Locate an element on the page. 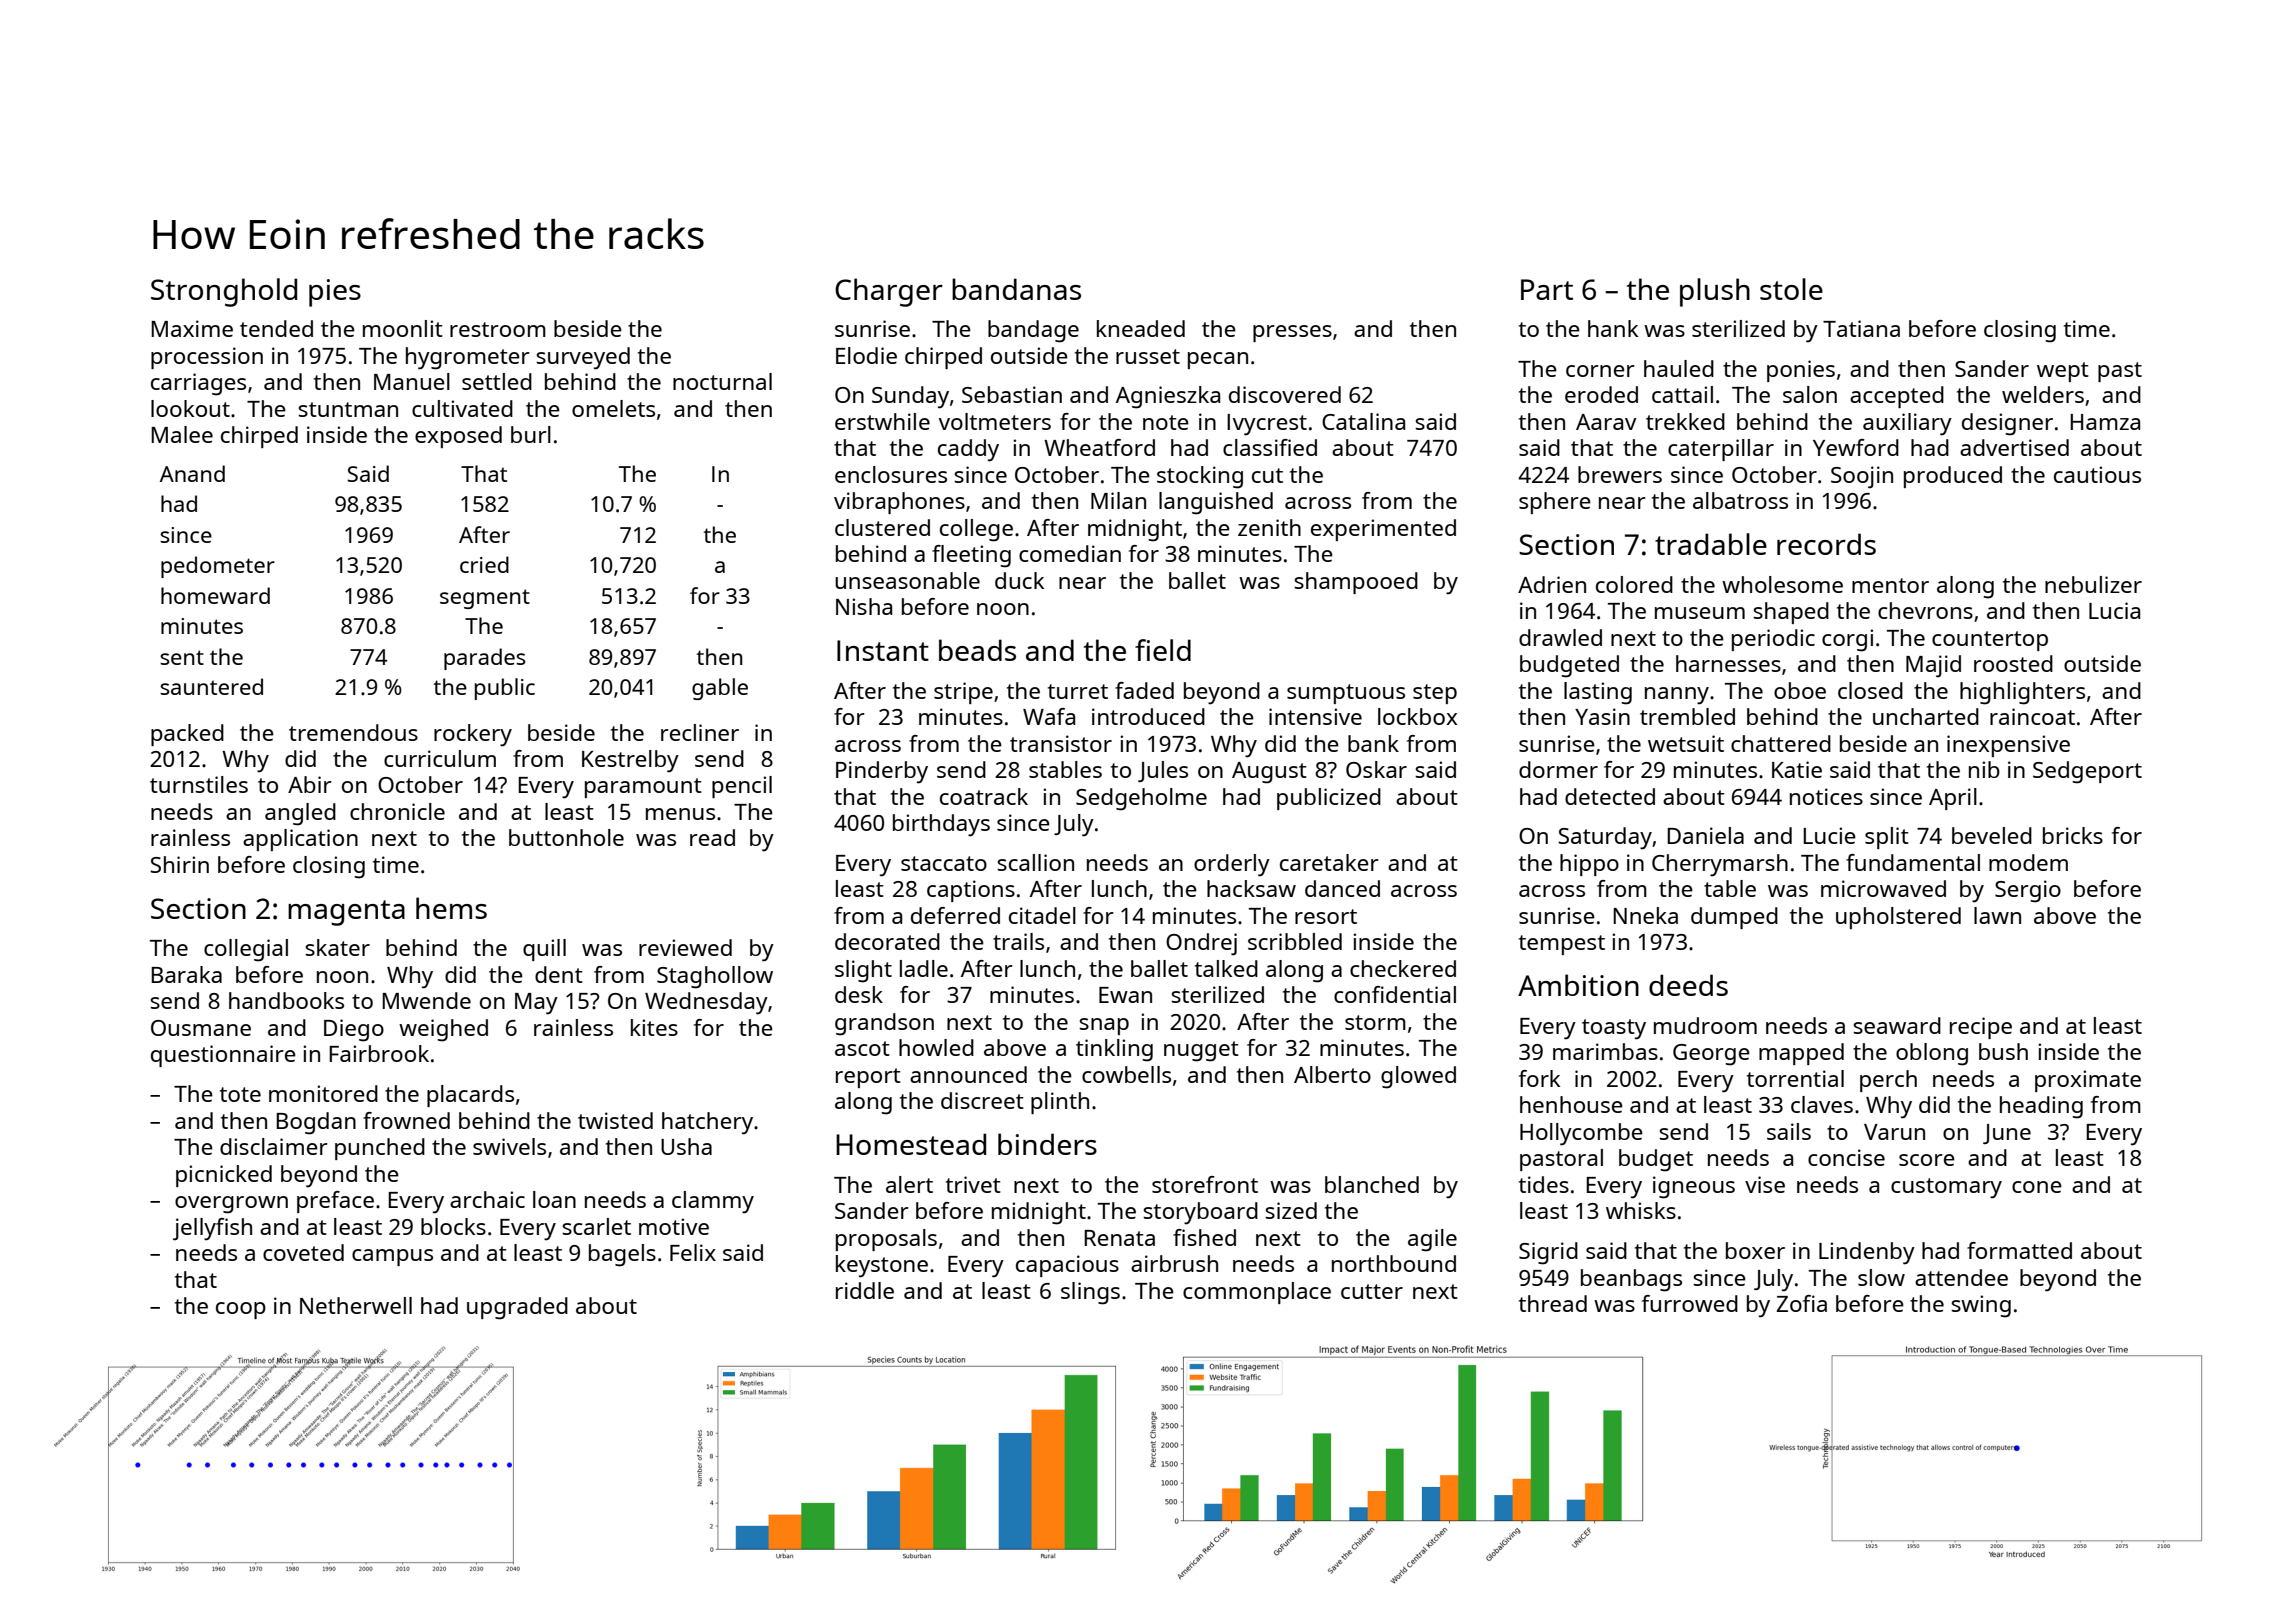 The image size is (2292, 1620). ladle is located at coordinates (924, 968).
